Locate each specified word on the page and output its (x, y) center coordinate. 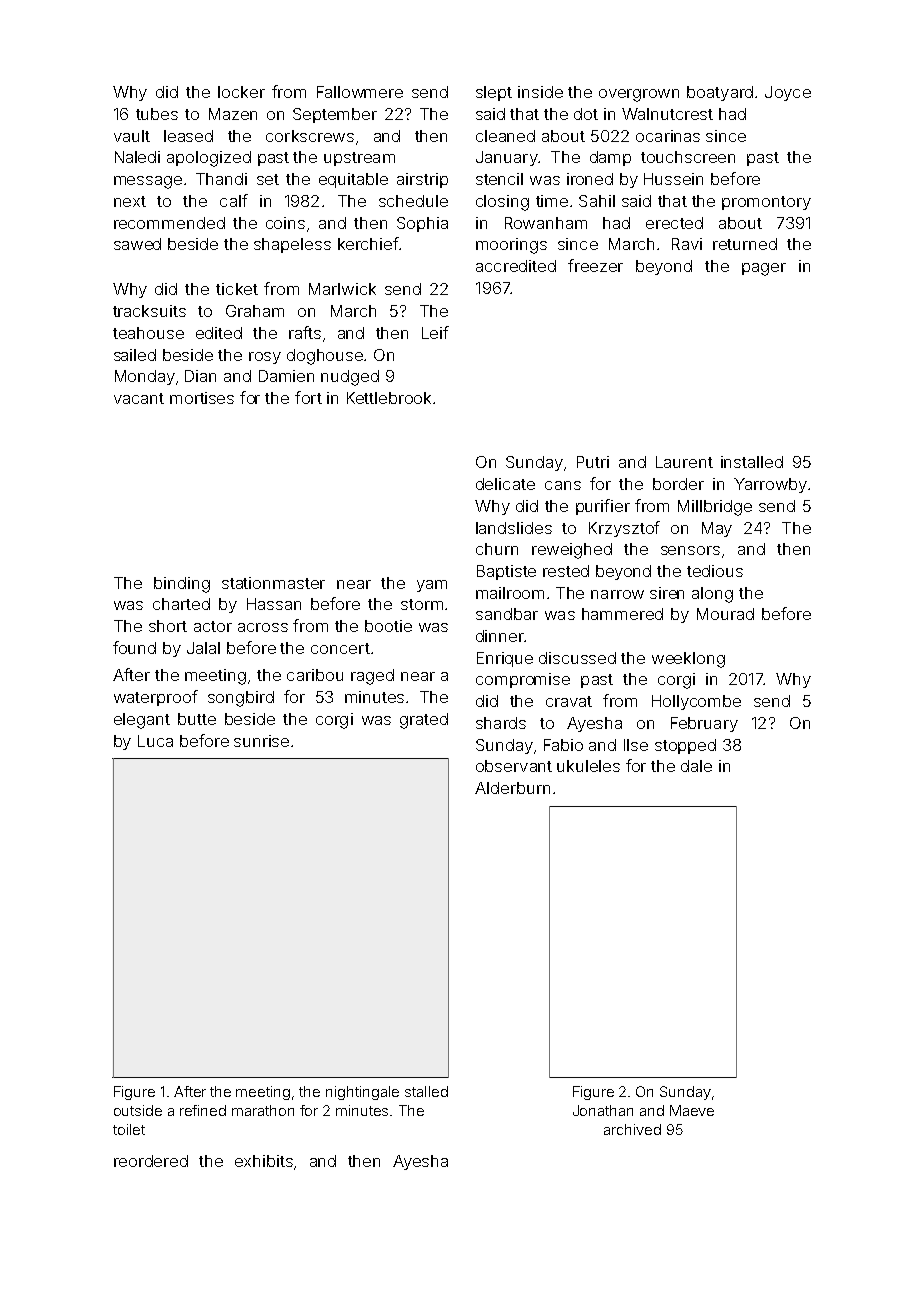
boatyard (720, 93)
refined (203, 1110)
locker (241, 92)
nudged (350, 378)
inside (540, 92)
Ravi (687, 244)
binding (182, 585)
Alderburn (512, 788)
